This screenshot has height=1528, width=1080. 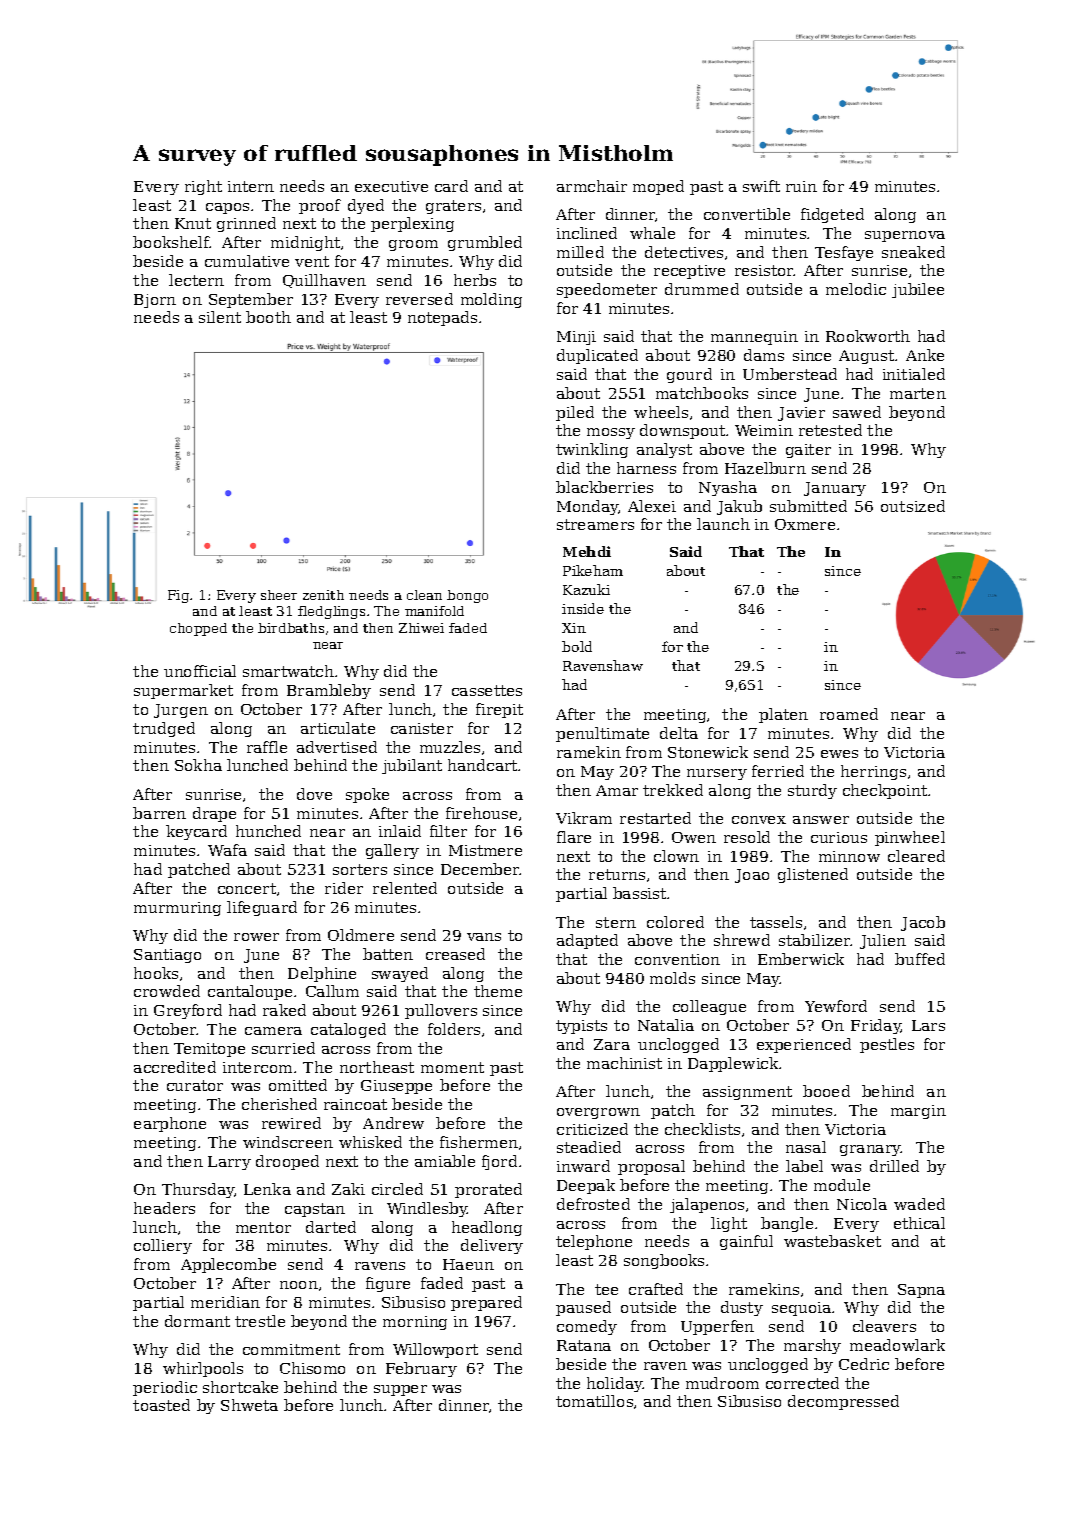 I want to click on decompressed, so click(x=843, y=1402).
